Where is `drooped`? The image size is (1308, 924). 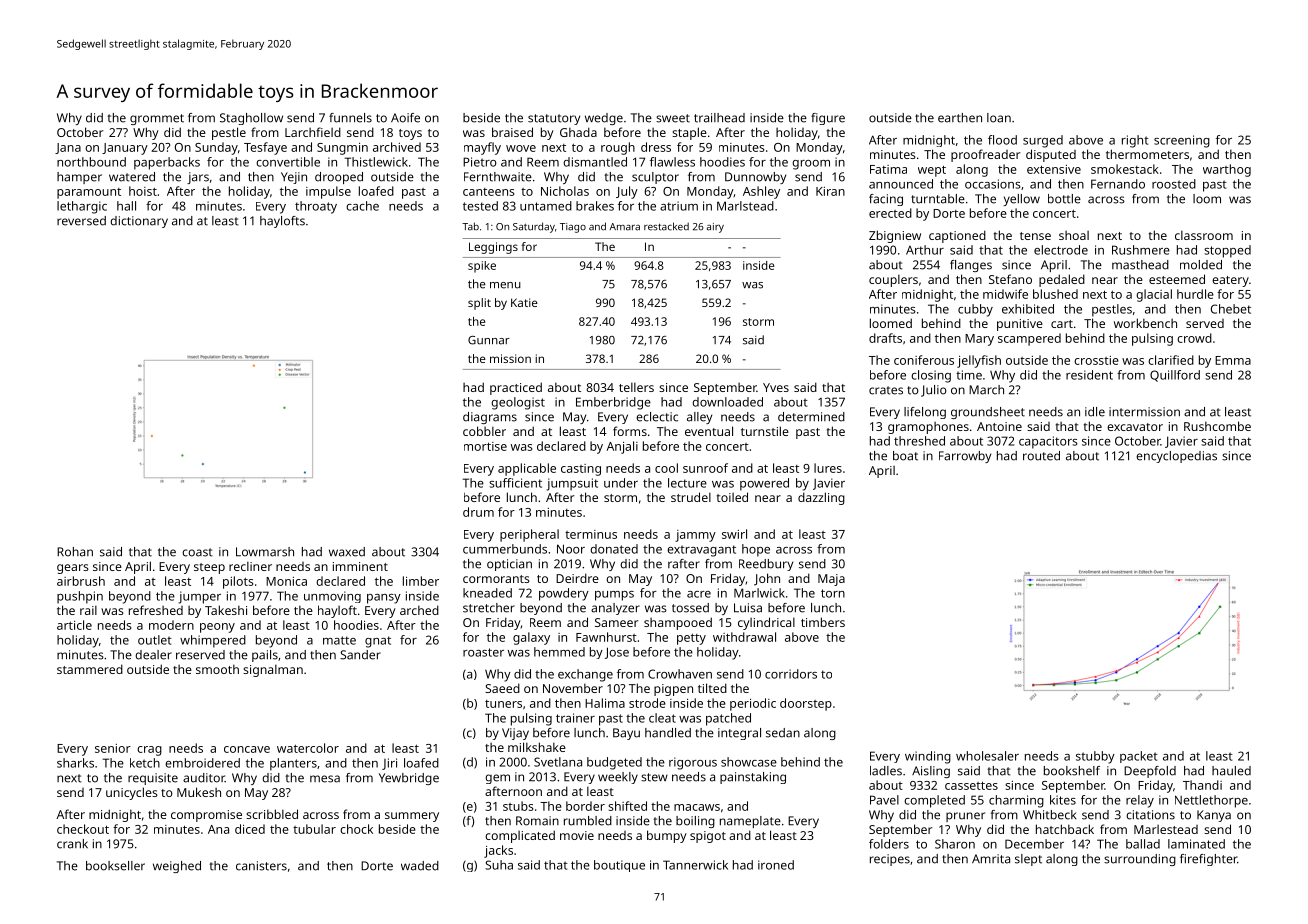 drooped is located at coordinates (339, 178).
